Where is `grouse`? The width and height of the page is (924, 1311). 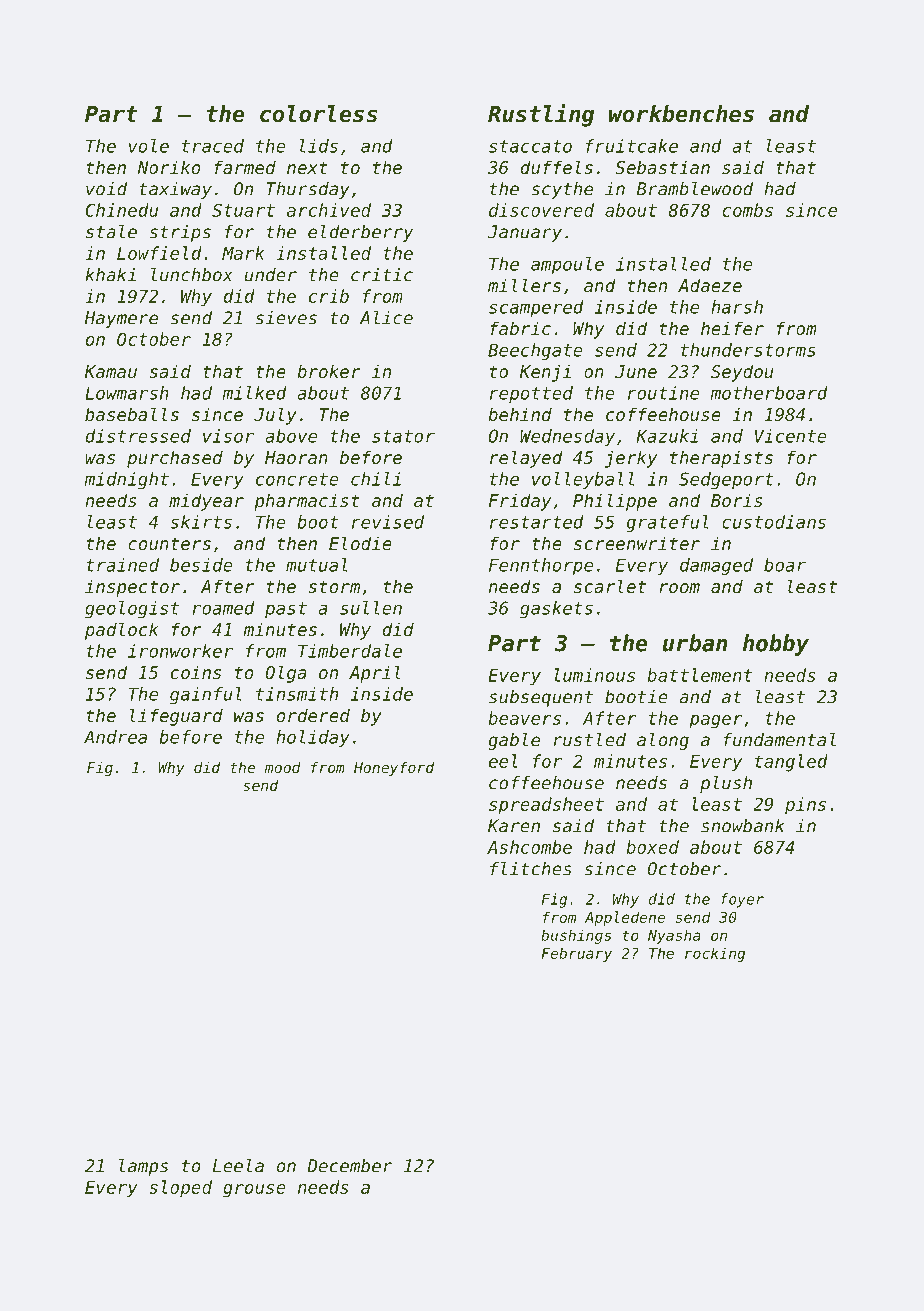
grouse is located at coordinates (254, 1191).
